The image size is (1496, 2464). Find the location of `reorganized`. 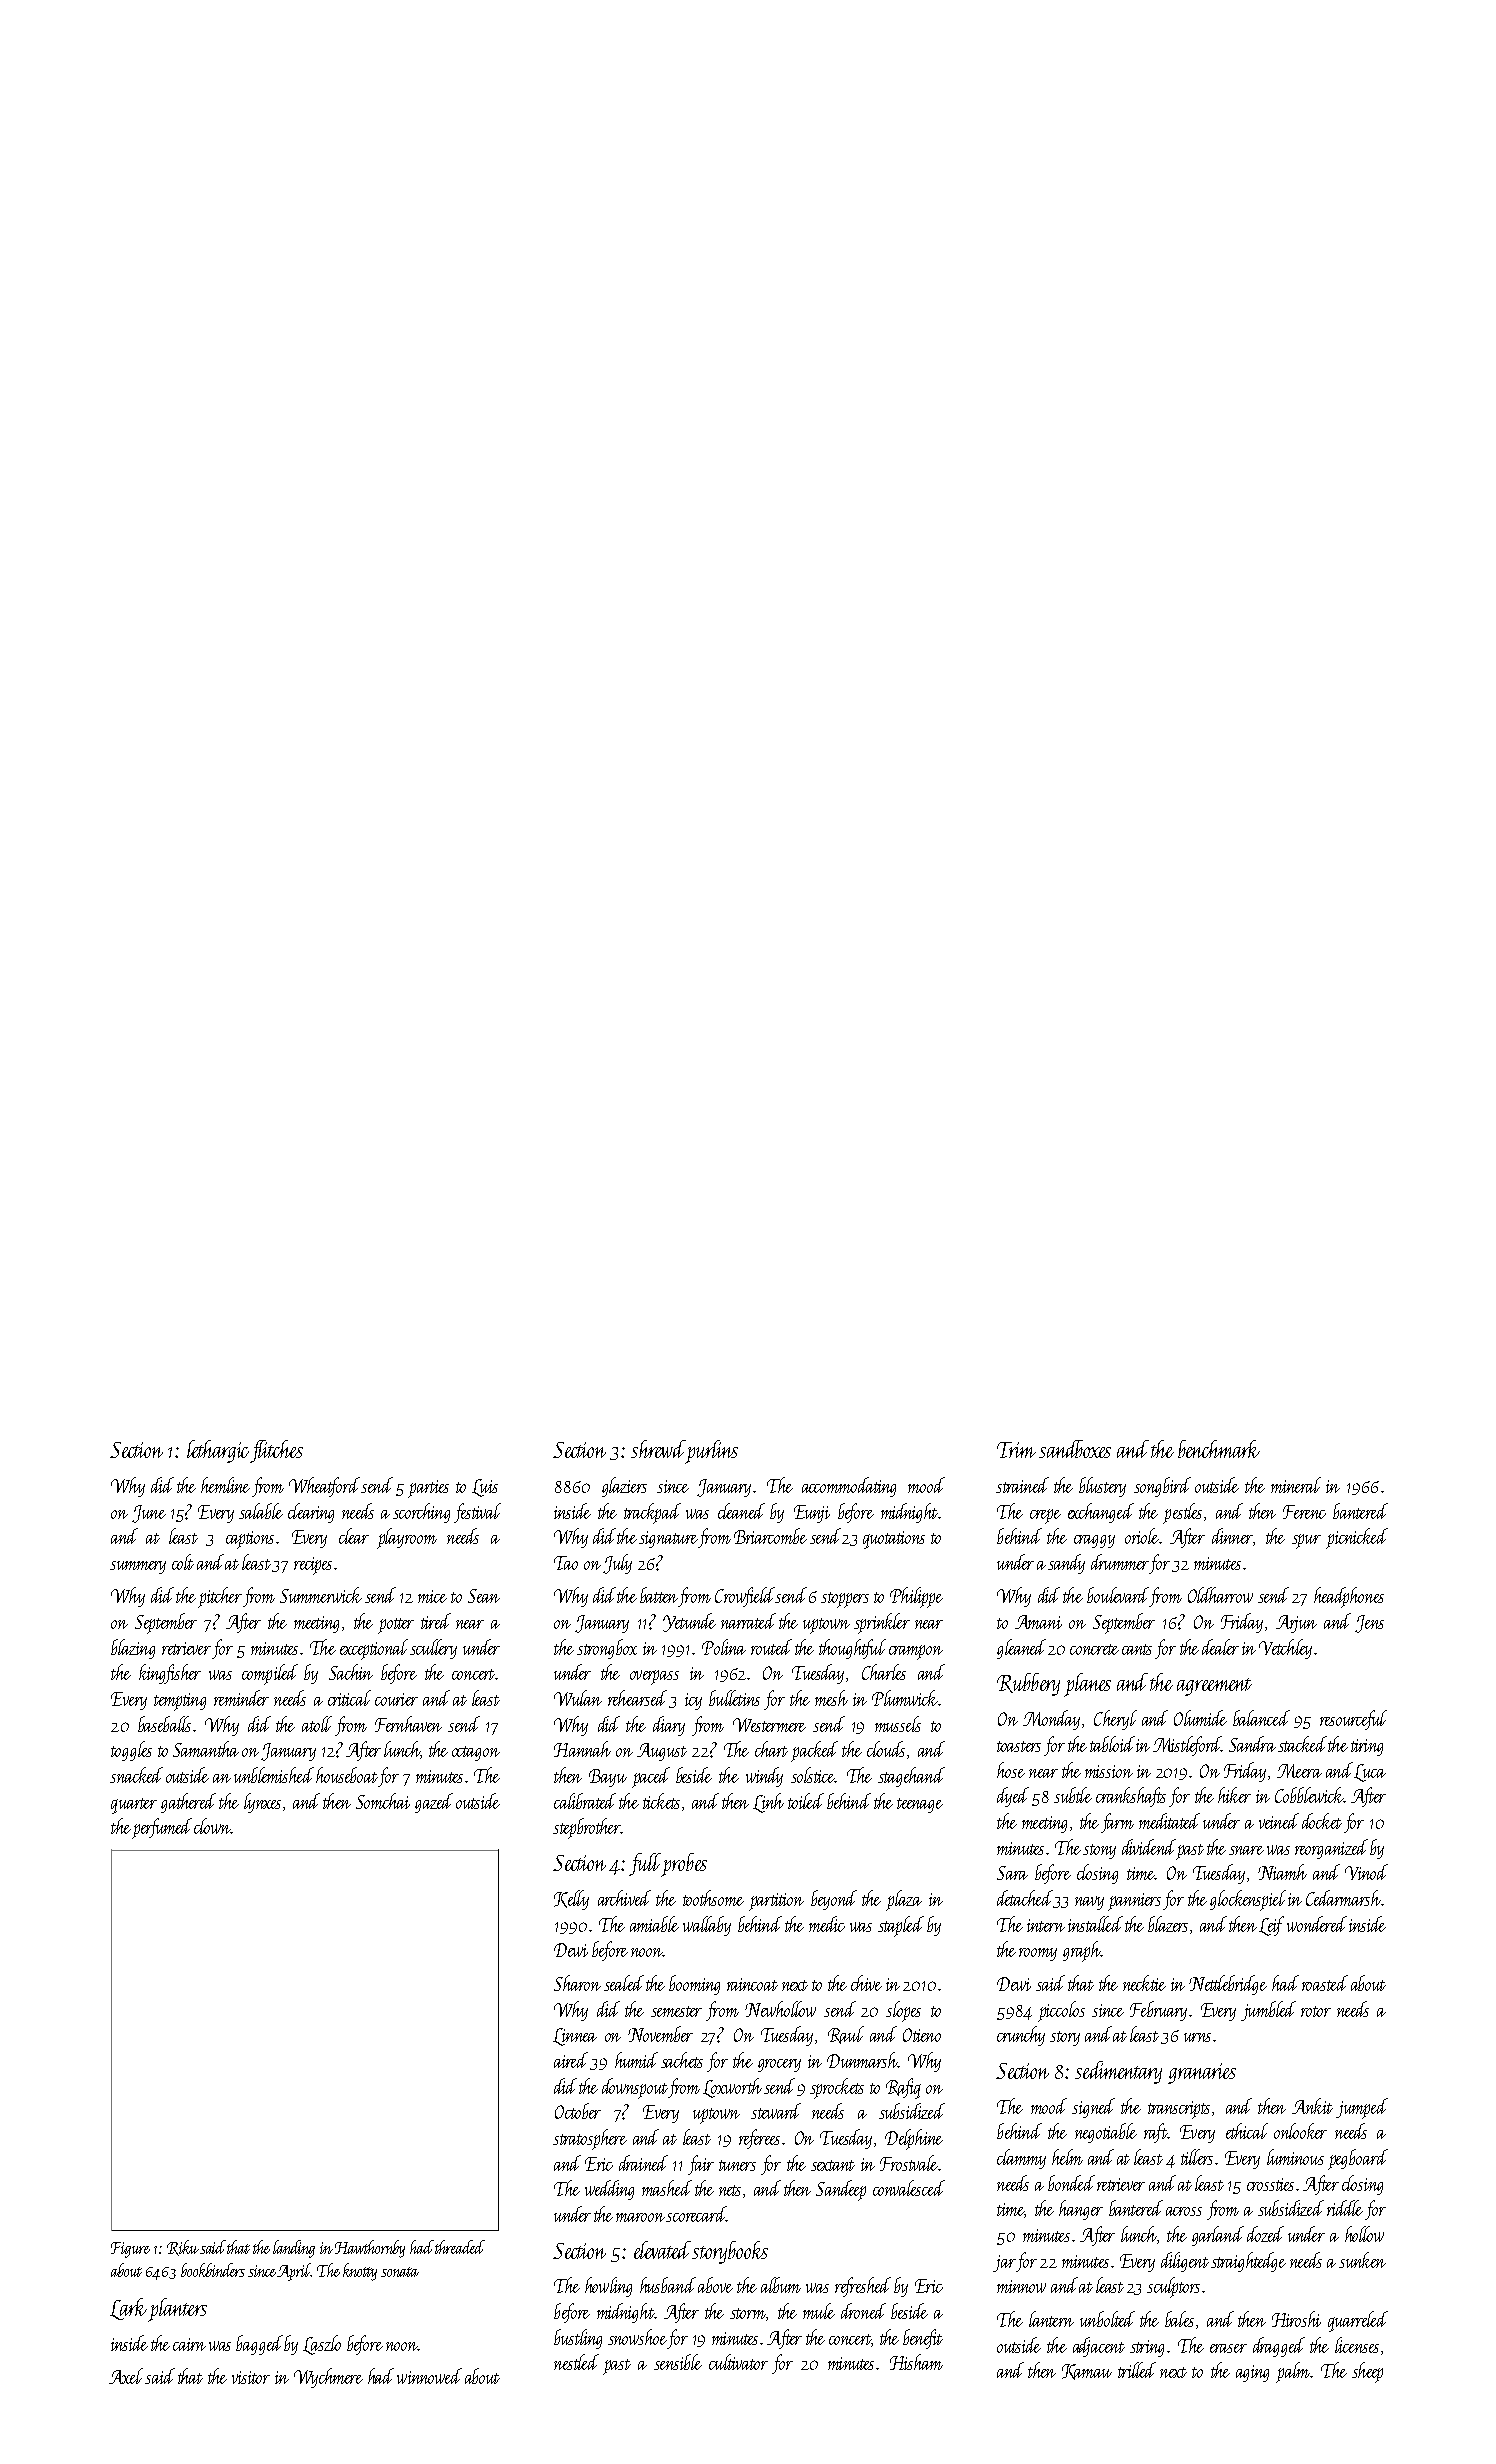

reorganized is located at coordinates (1331, 1849).
